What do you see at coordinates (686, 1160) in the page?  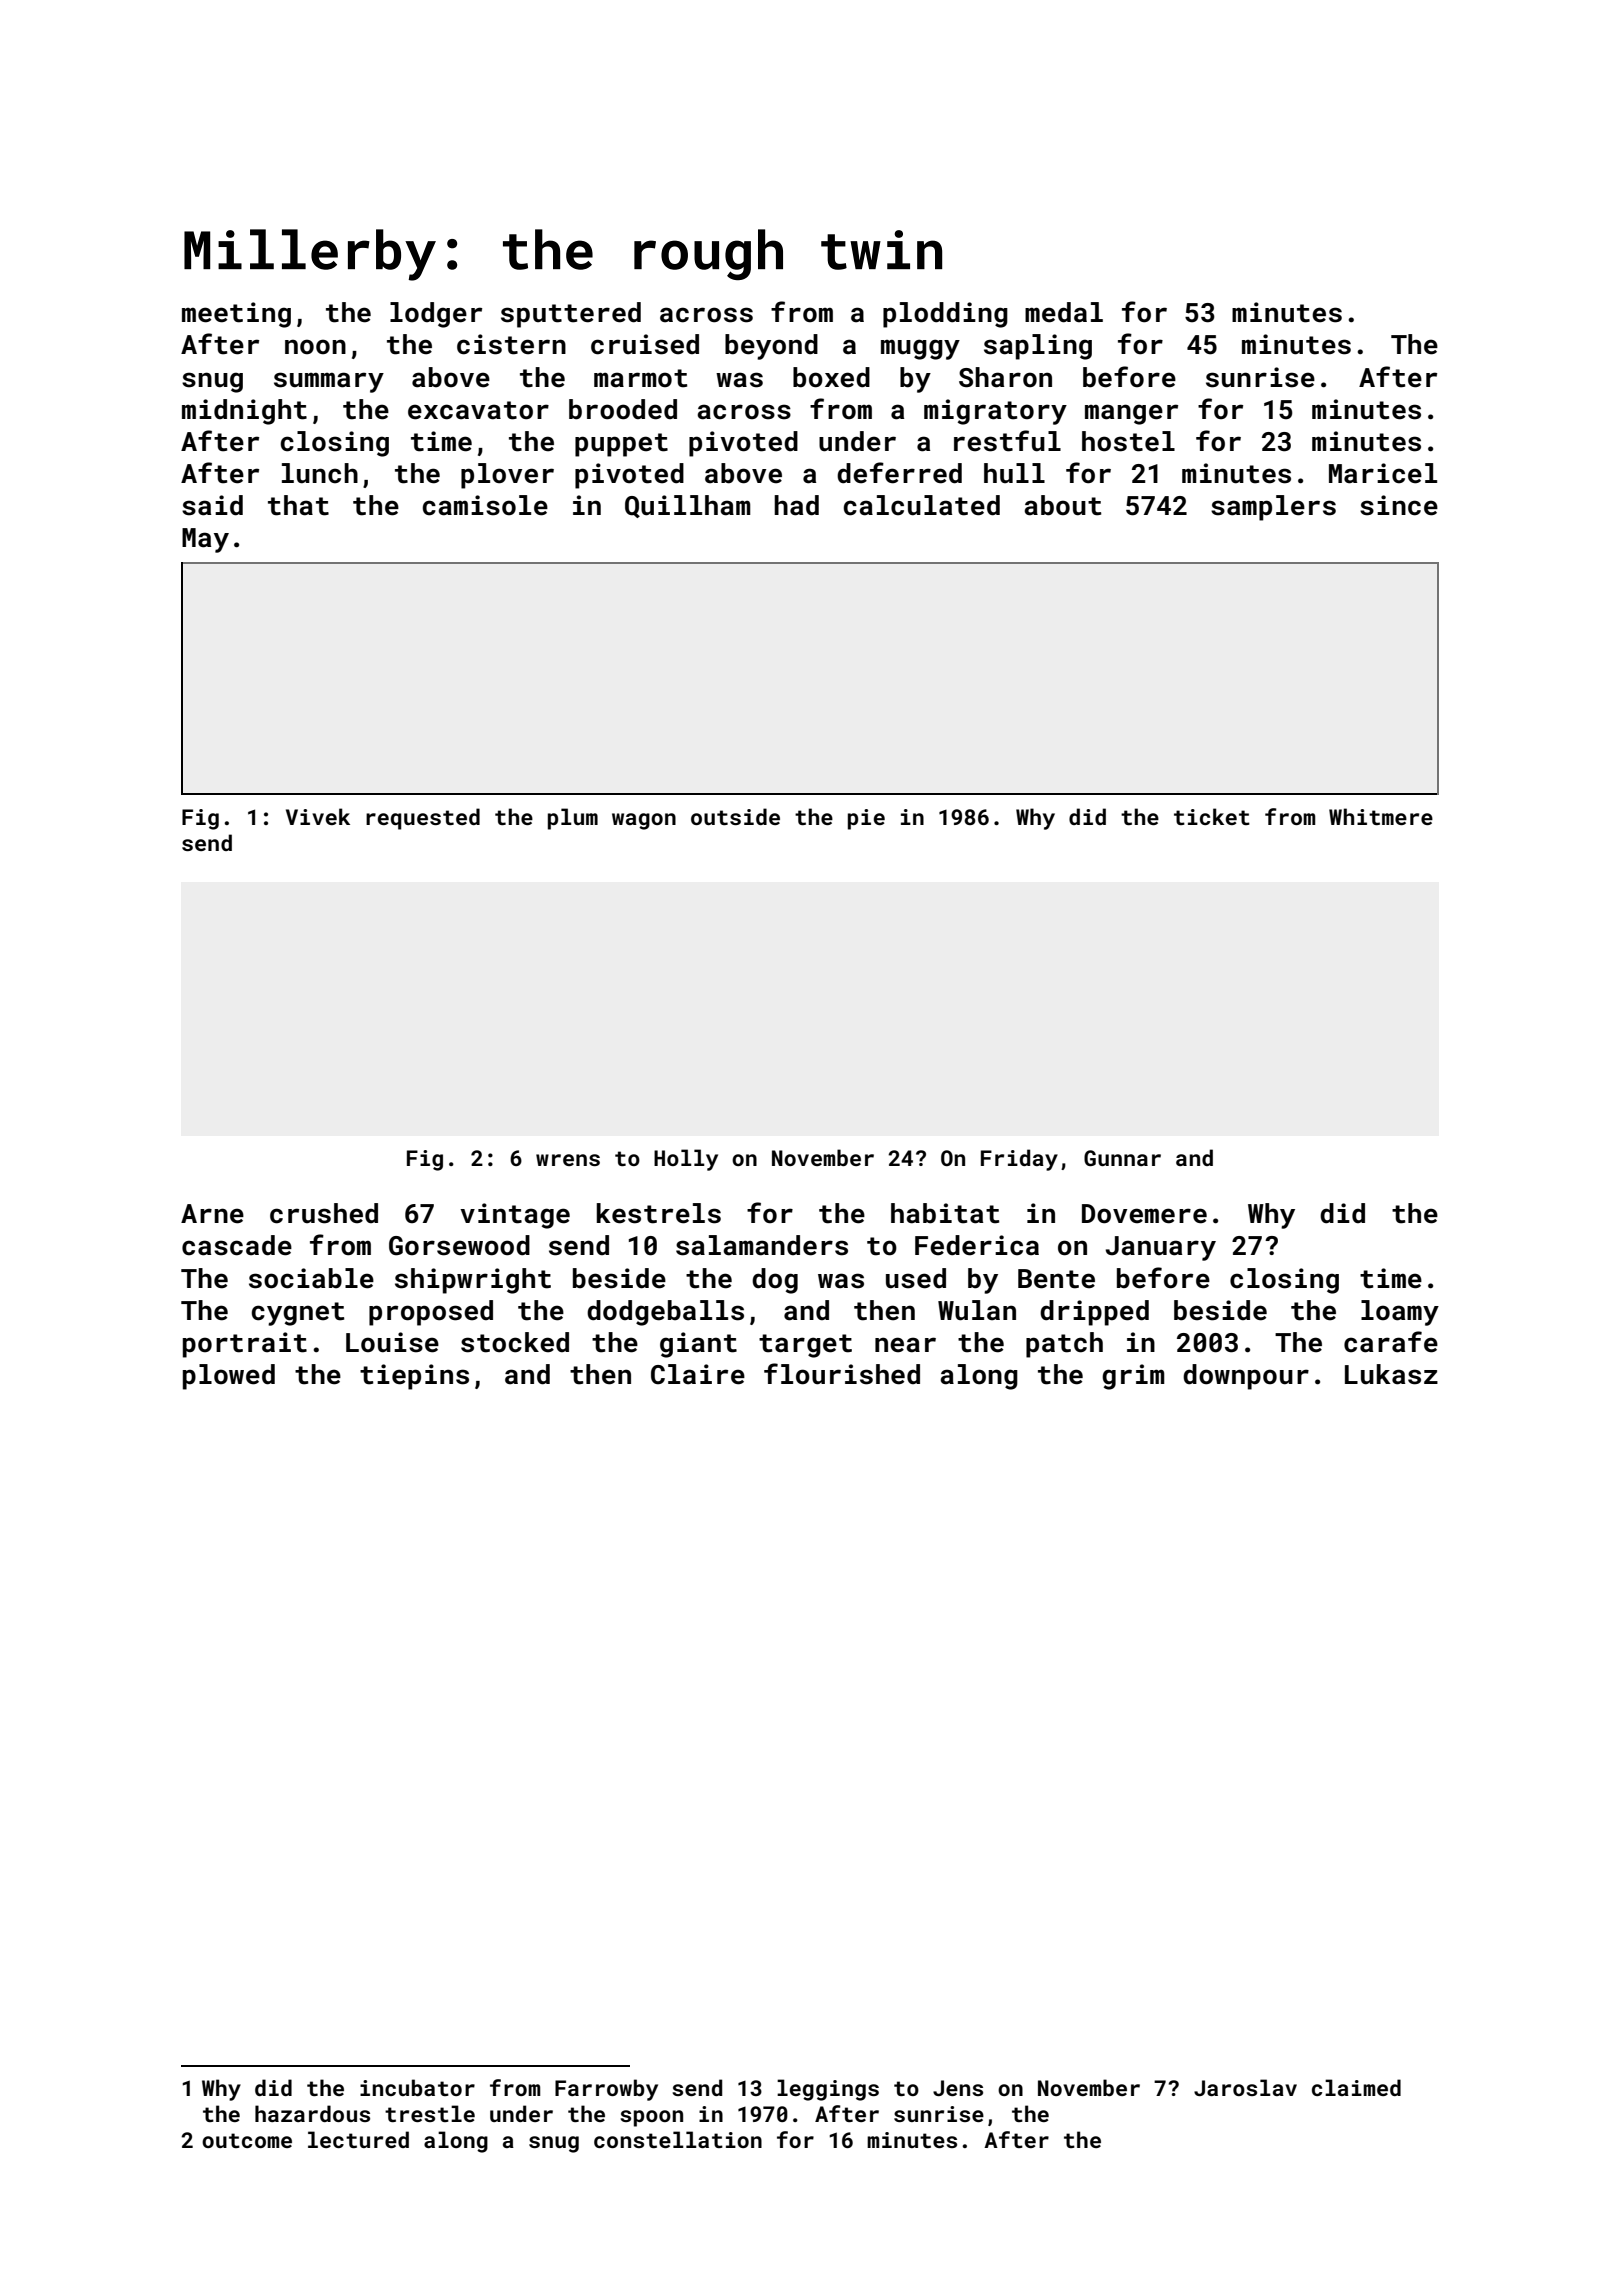 I see `Holly` at bounding box center [686, 1160].
